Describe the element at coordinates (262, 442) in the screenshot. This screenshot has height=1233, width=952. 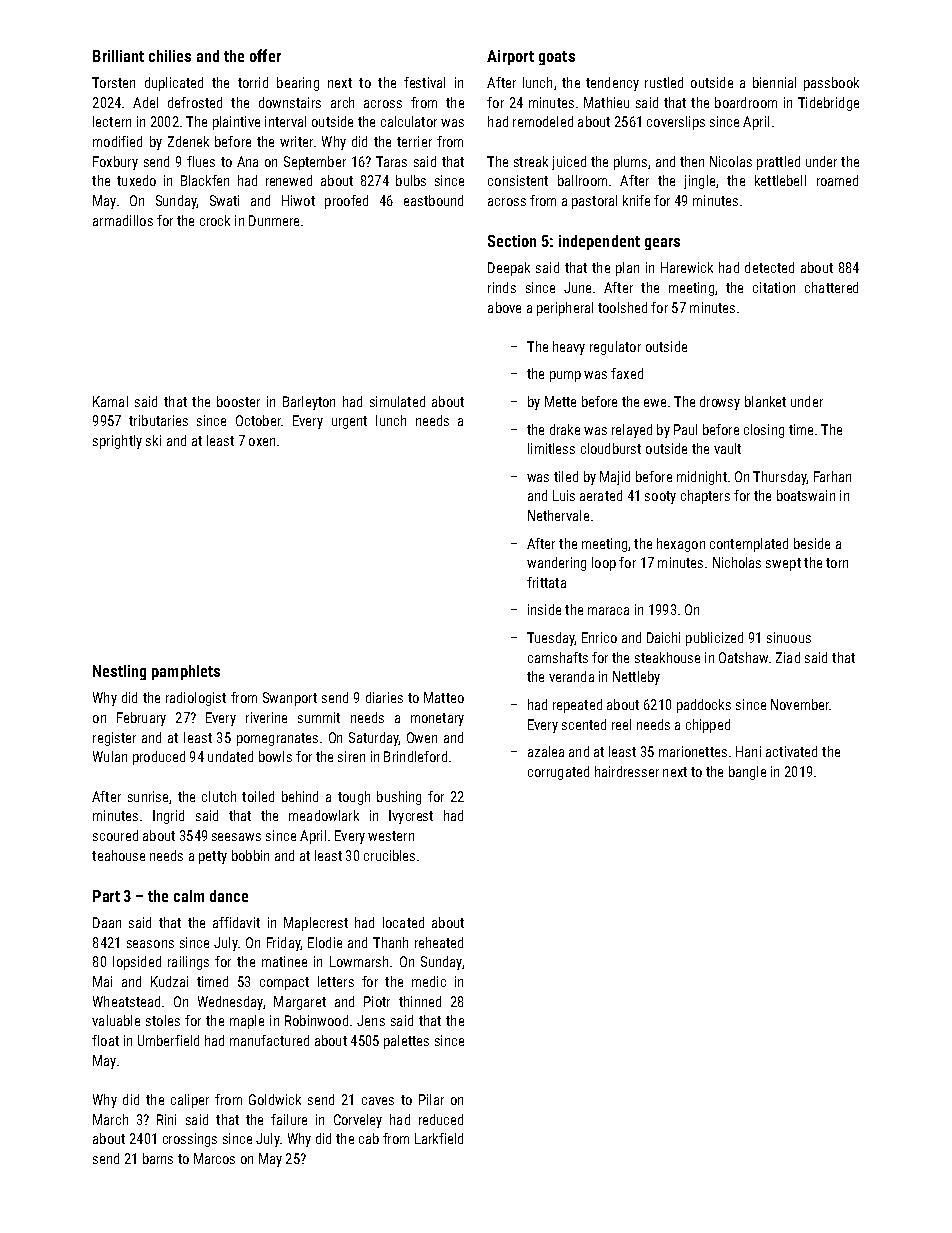
I see `oxen` at that location.
